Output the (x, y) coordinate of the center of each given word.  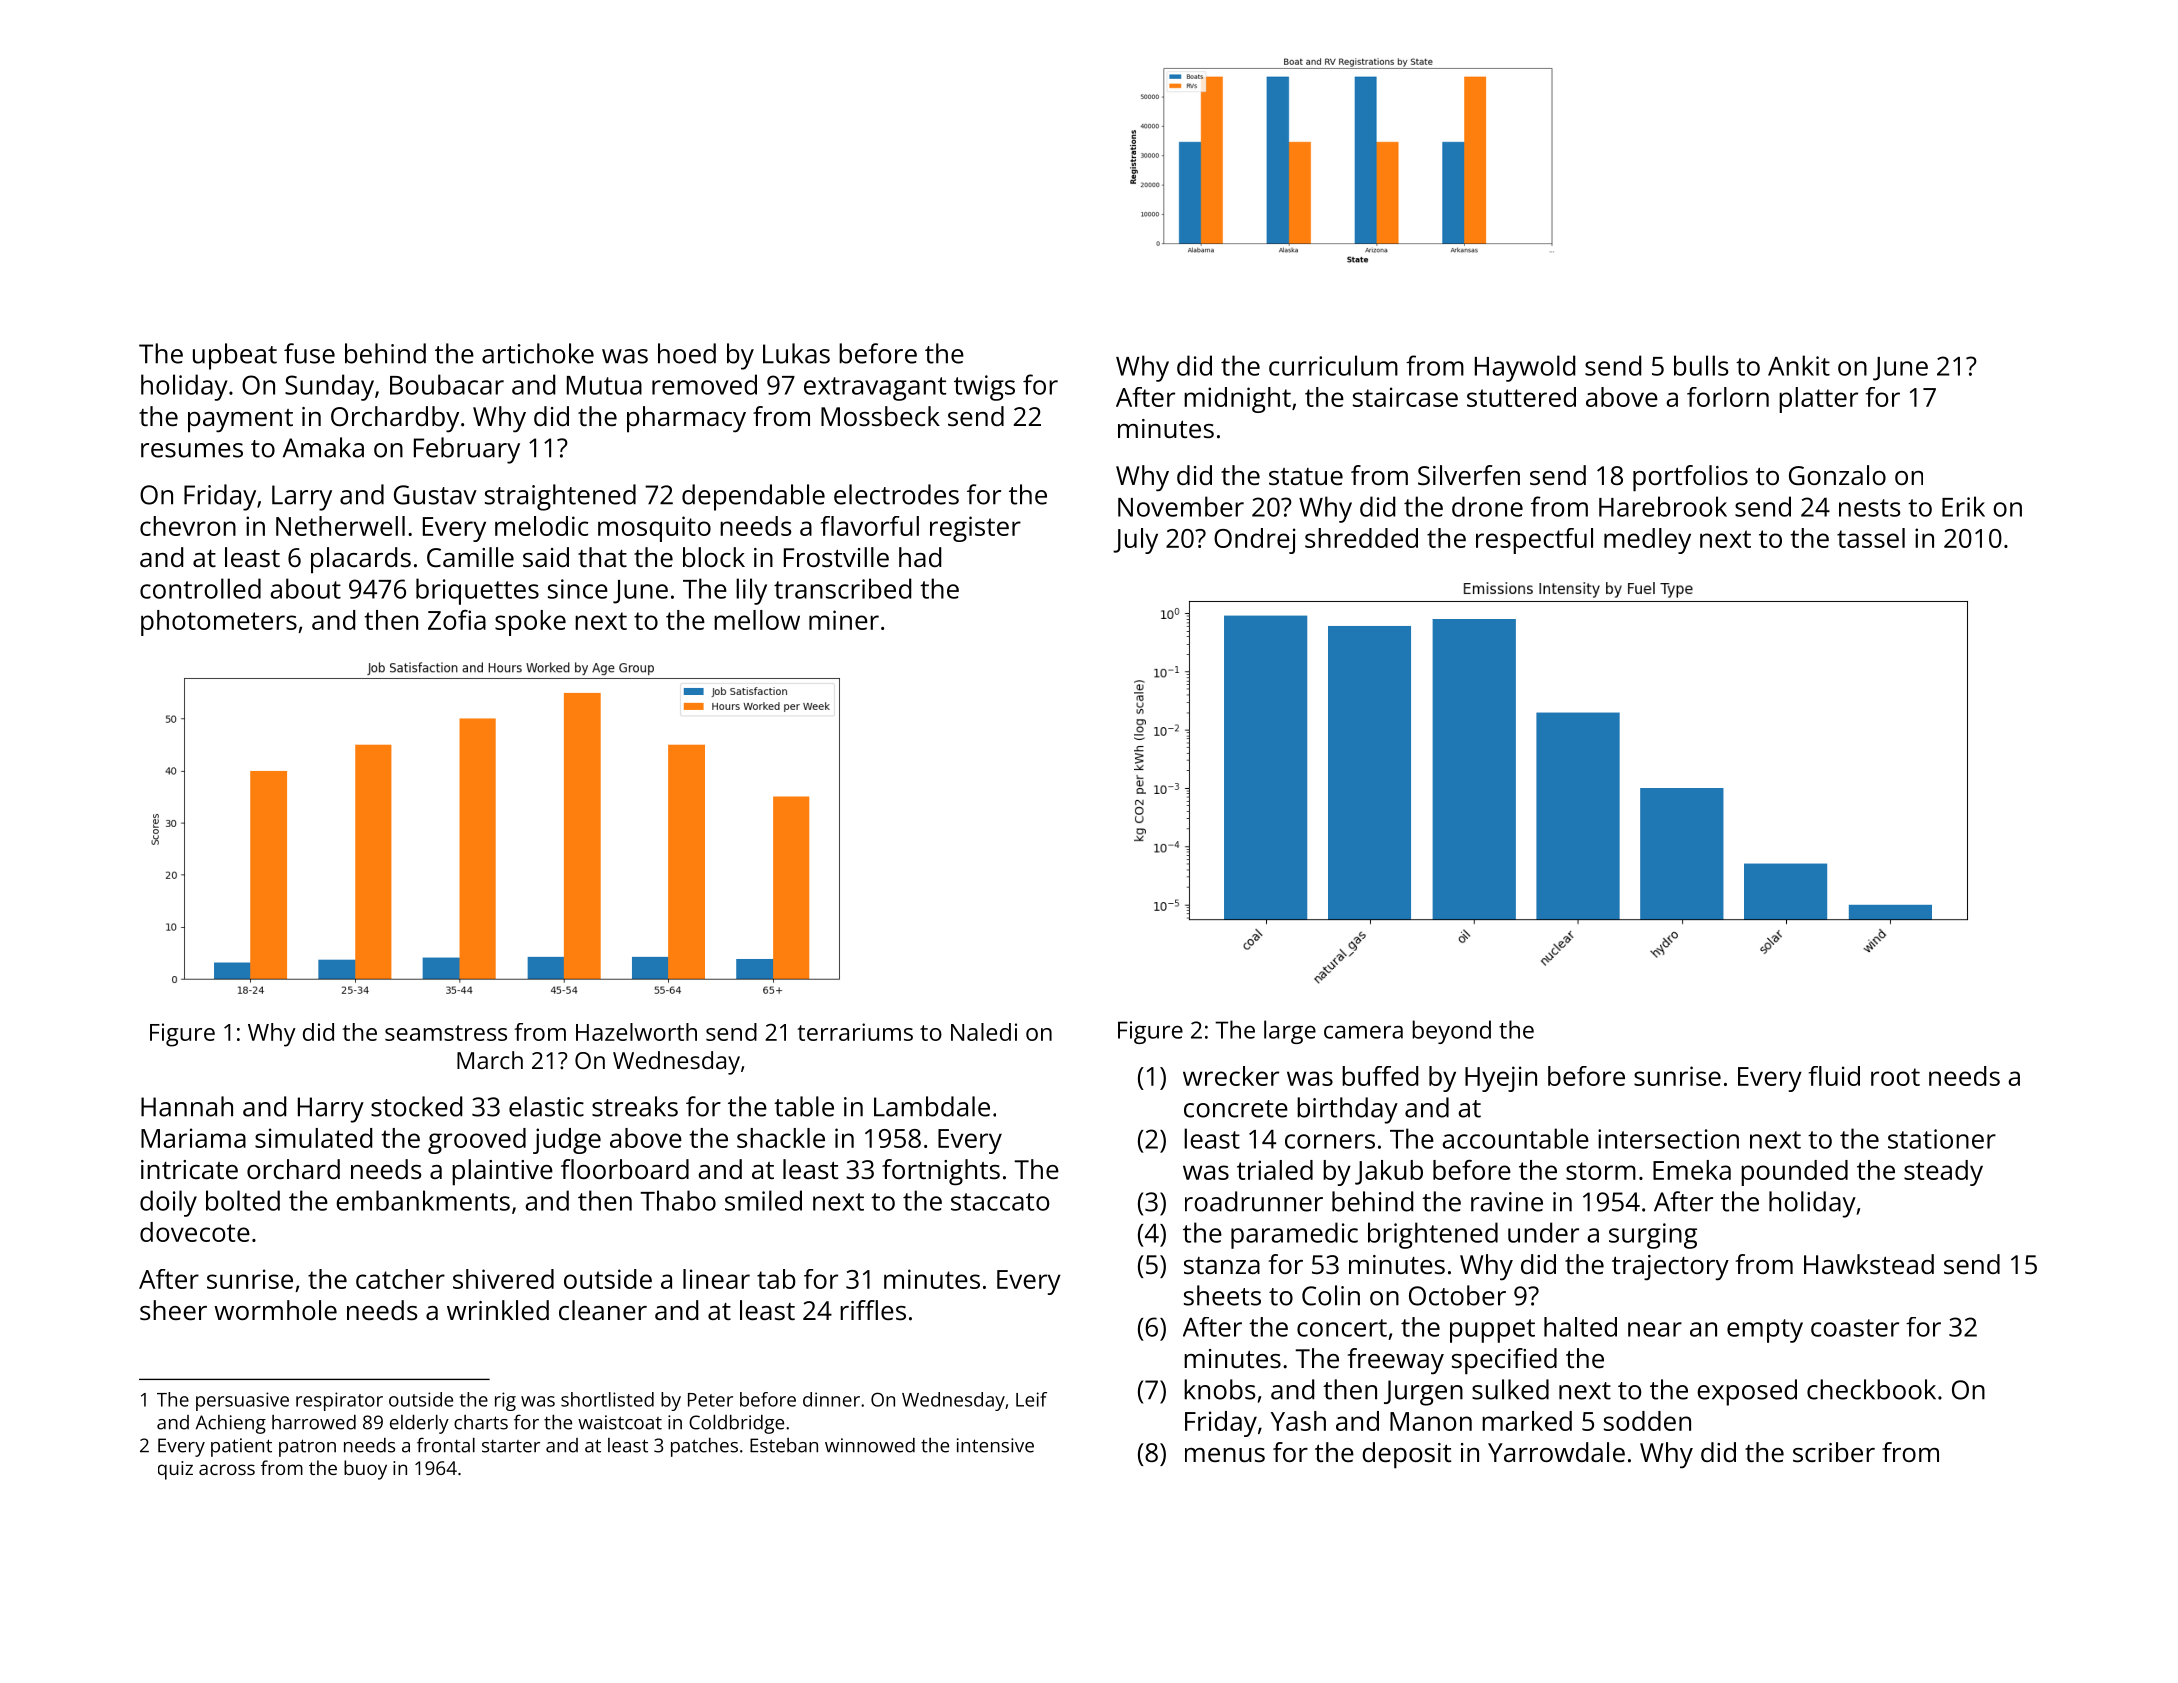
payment (240, 421)
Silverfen (1469, 475)
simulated (313, 1138)
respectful (1534, 541)
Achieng (231, 1424)
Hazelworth (636, 1032)
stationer (1942, 1139)
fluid (1834, 1076)
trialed (1275, 1170)
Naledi (984, 1032)
